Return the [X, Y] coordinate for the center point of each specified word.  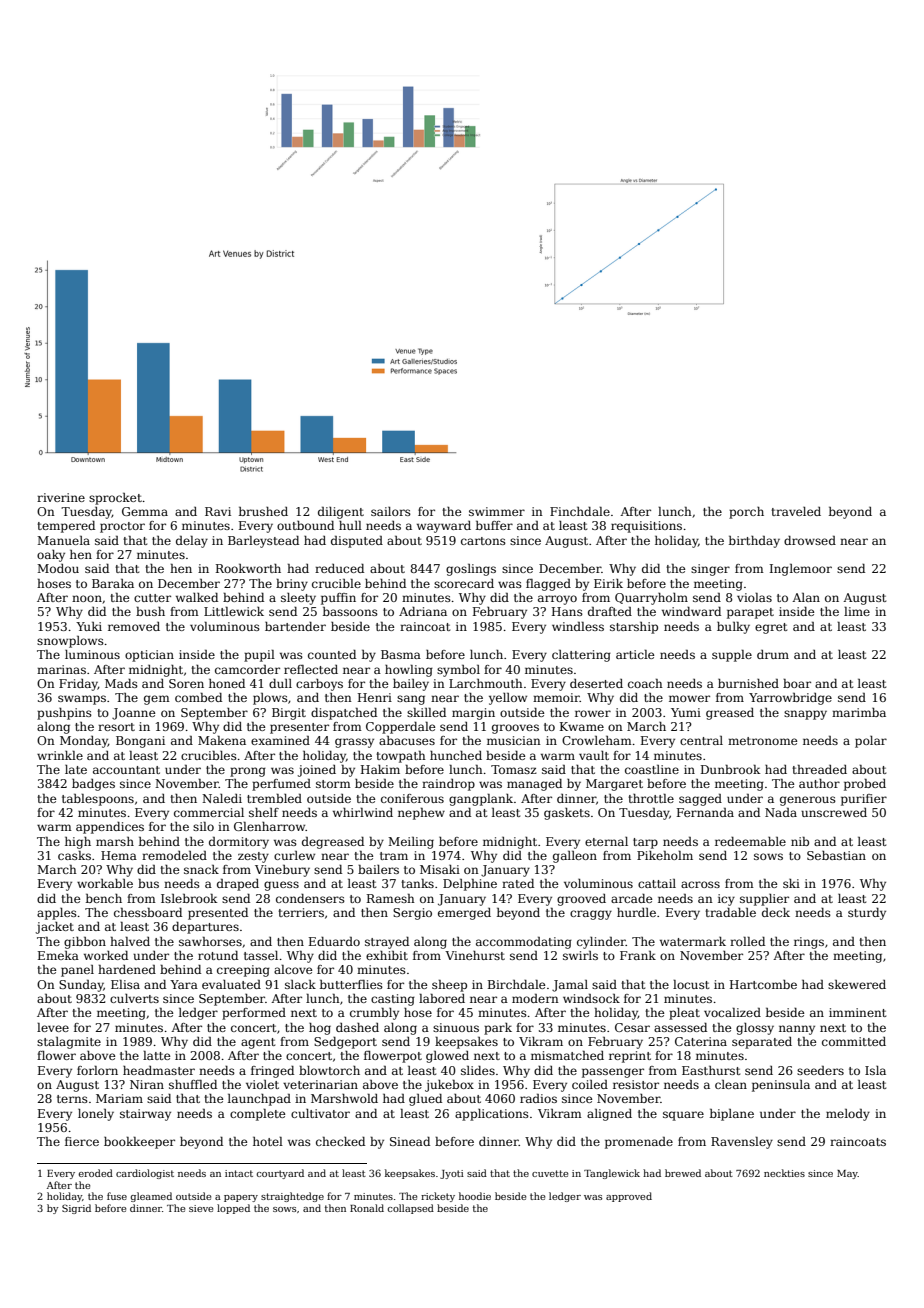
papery [241, 1198]
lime [857, 611]
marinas [61, 669]
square [683, 1116]
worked [106, 955]
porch [746, 513]
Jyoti [452, 1174]
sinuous [456, 1027]
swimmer [497, 511]
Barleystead [263, 542]
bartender [295, 626]
